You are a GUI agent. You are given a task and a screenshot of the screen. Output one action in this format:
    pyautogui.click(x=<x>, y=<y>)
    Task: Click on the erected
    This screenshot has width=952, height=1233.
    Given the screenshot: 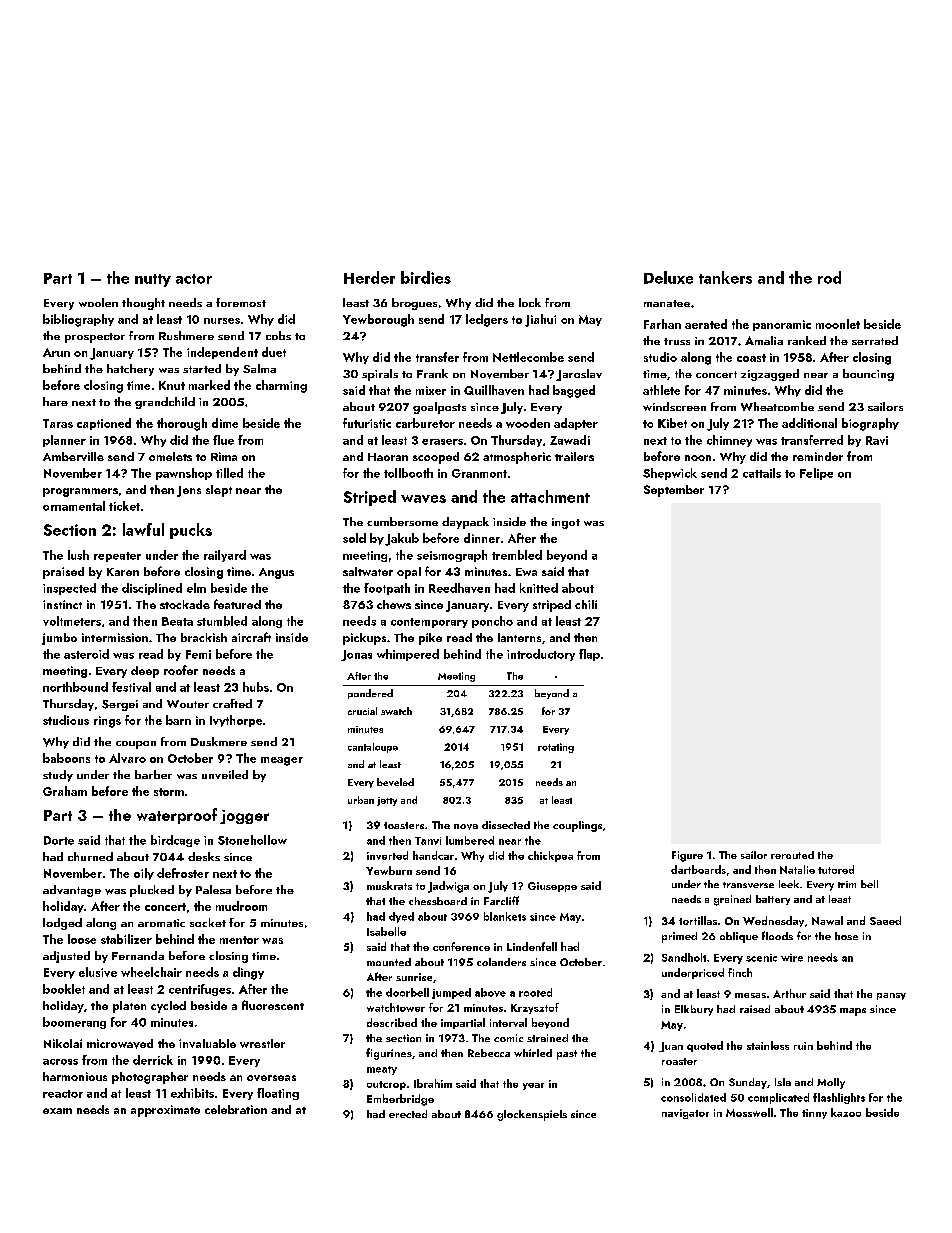 What is the action you would take?
    pyautogui.click(x=408, y=1114)
